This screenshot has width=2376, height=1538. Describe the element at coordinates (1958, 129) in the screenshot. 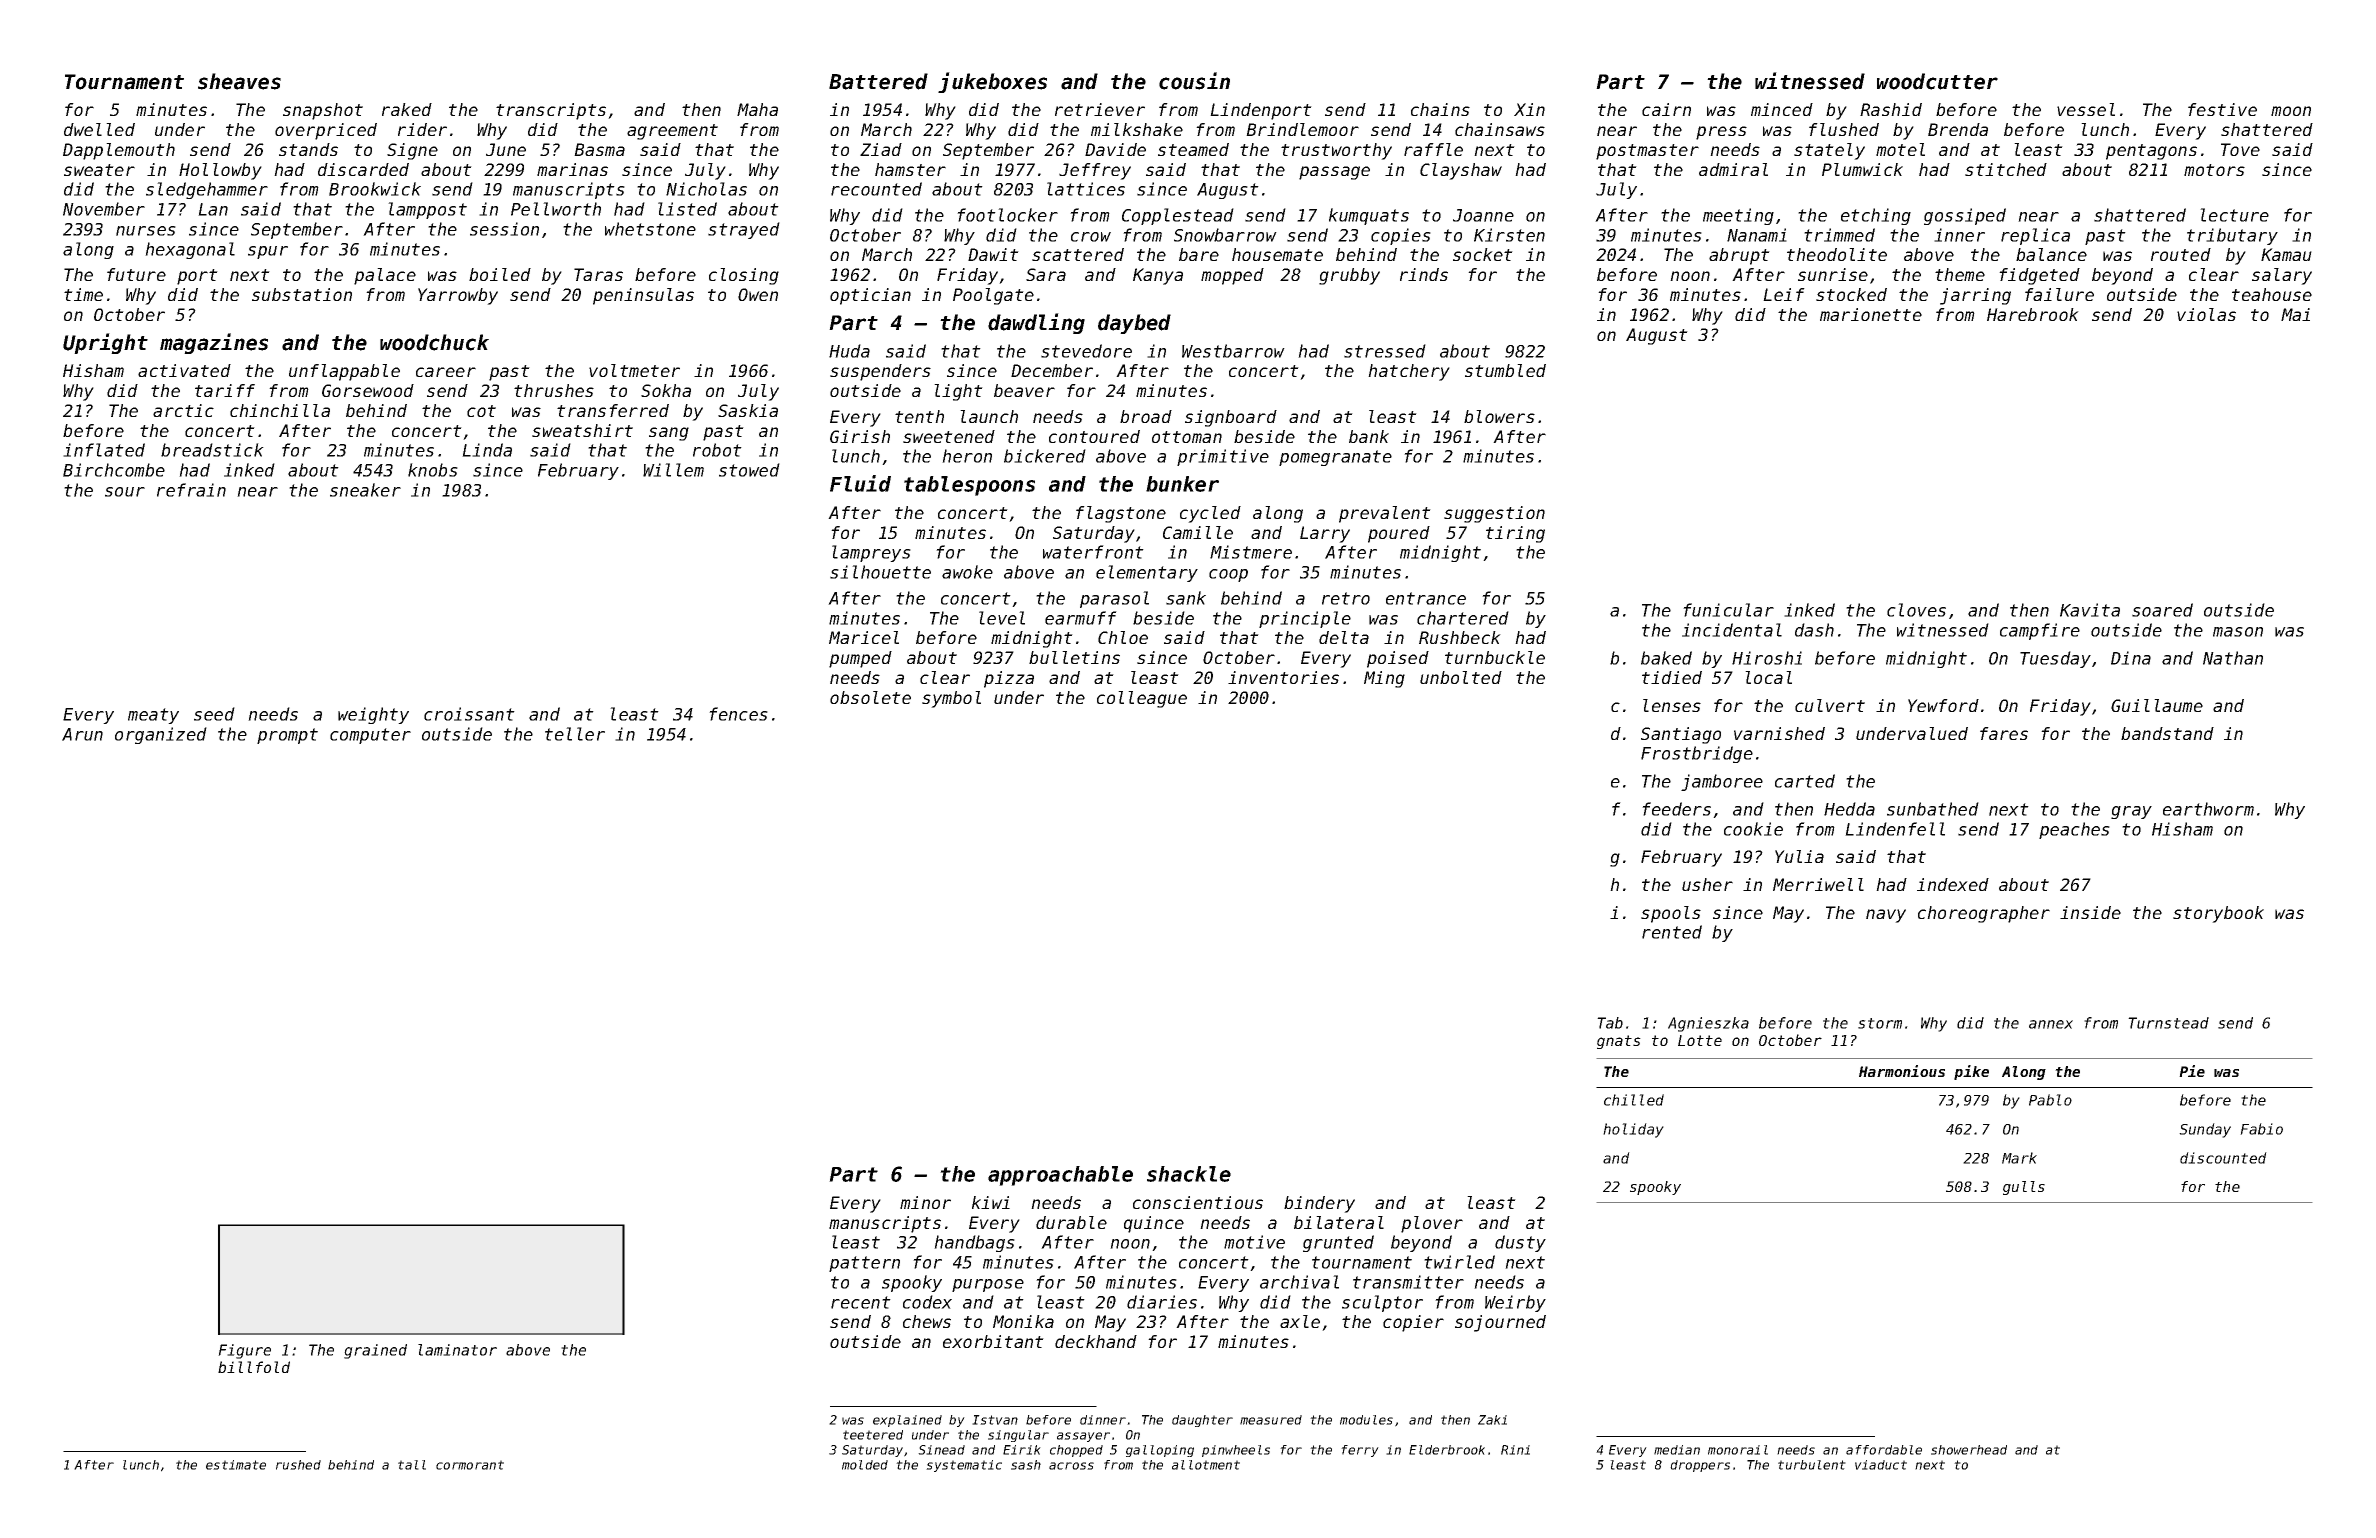

I see `Brenda` at that location.
